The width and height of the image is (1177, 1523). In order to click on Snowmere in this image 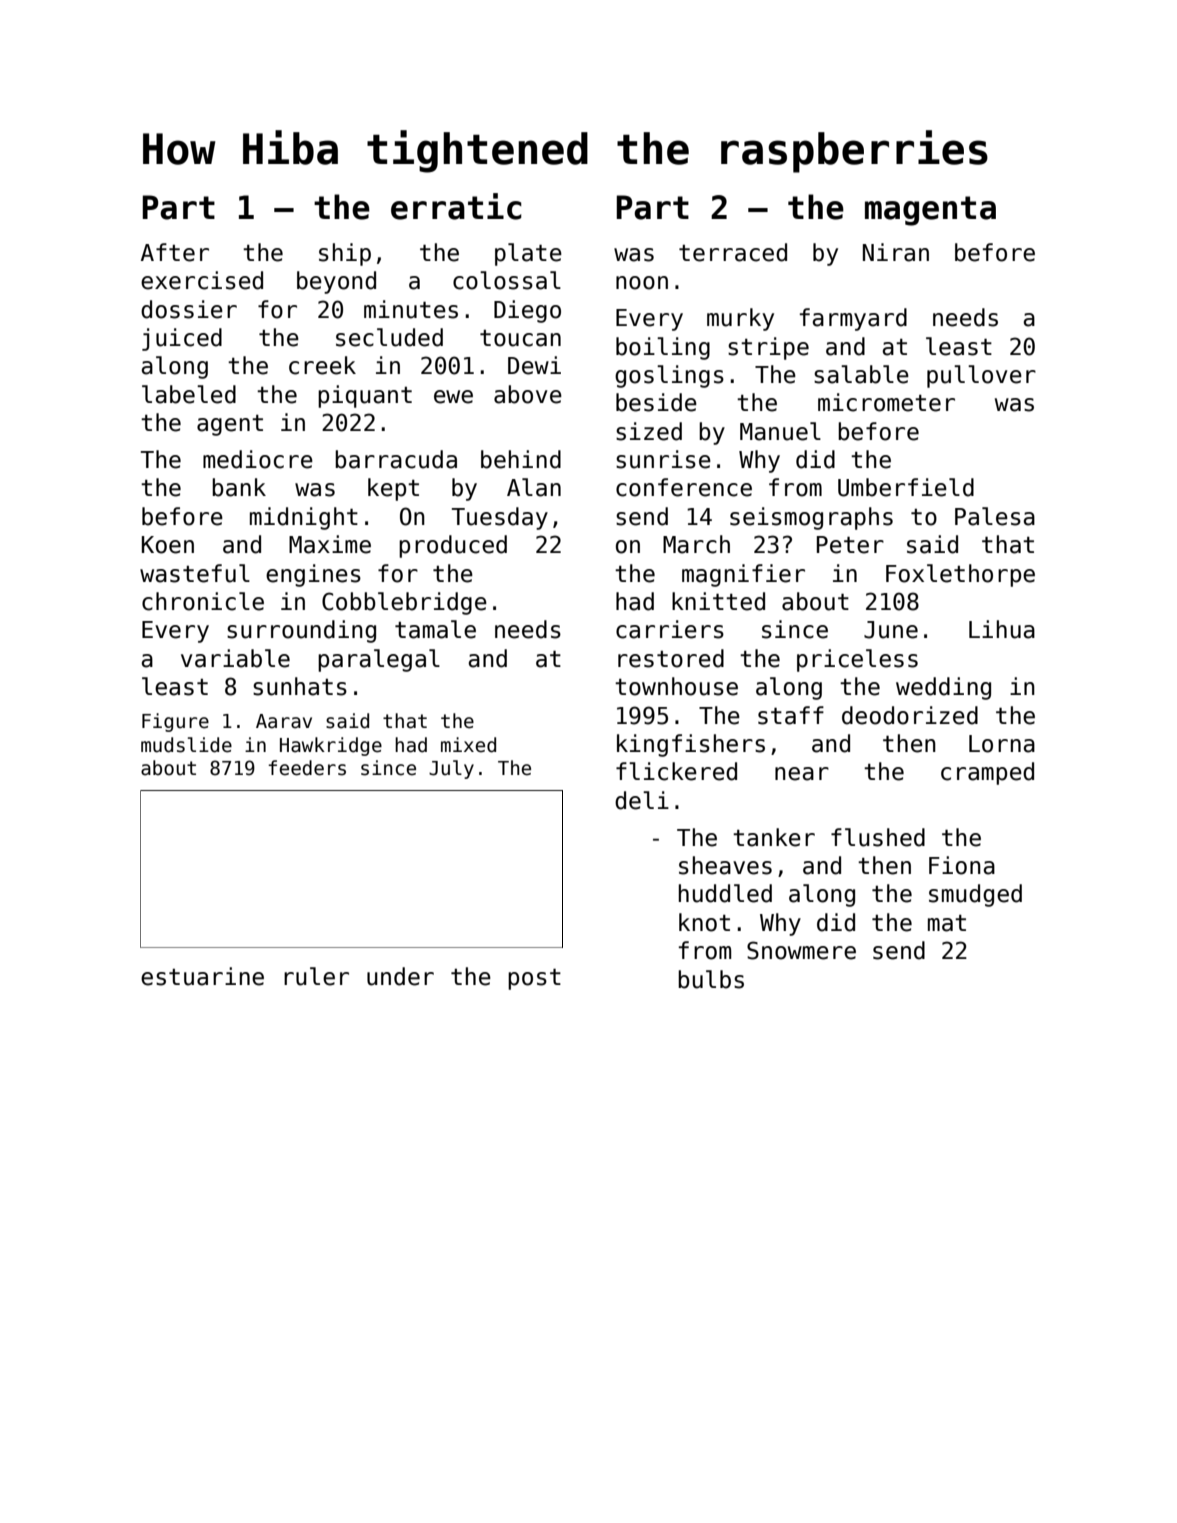, I will do `click(801, 950)`.
